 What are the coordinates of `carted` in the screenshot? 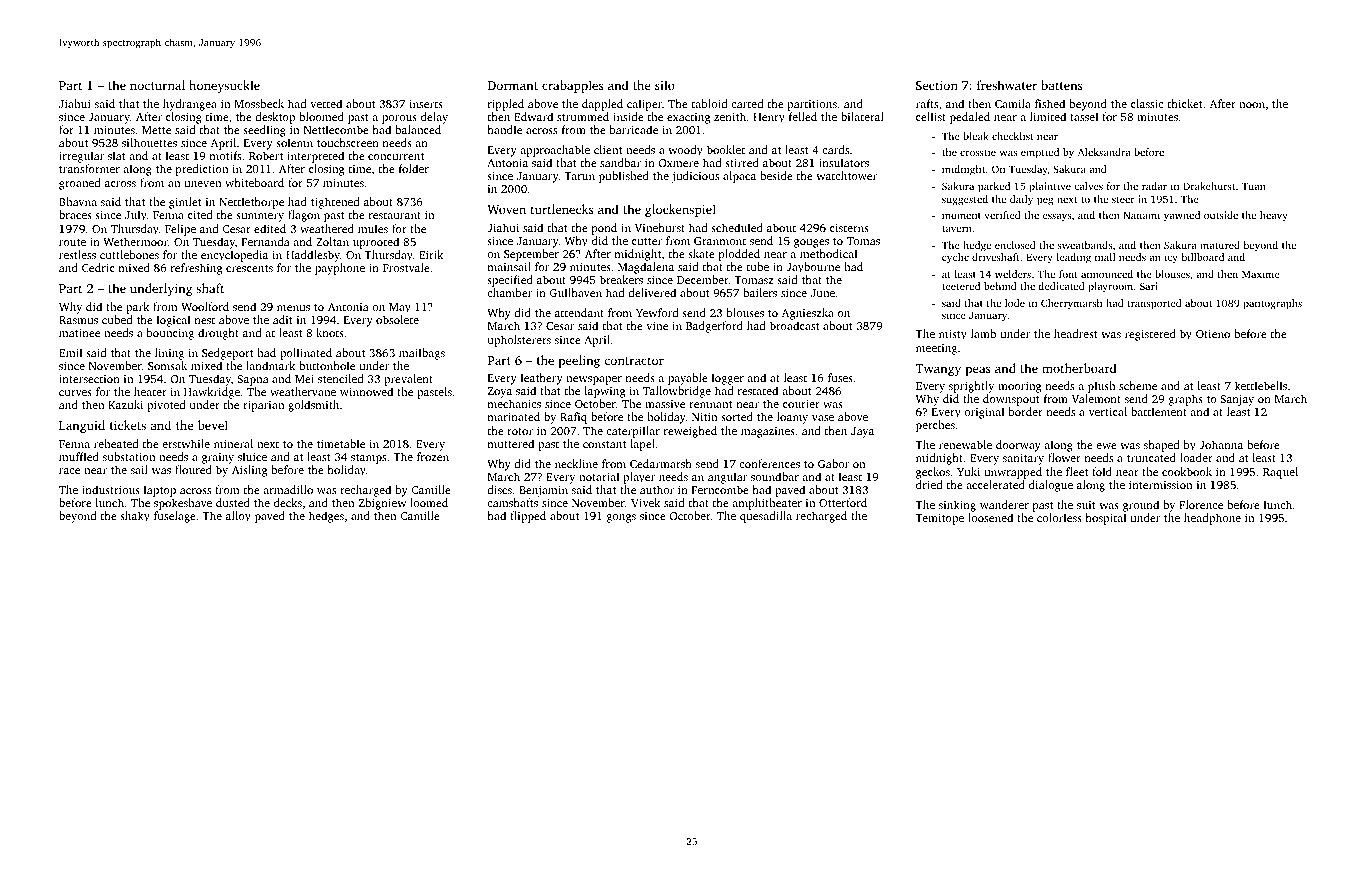 It's located at (747, 103).
